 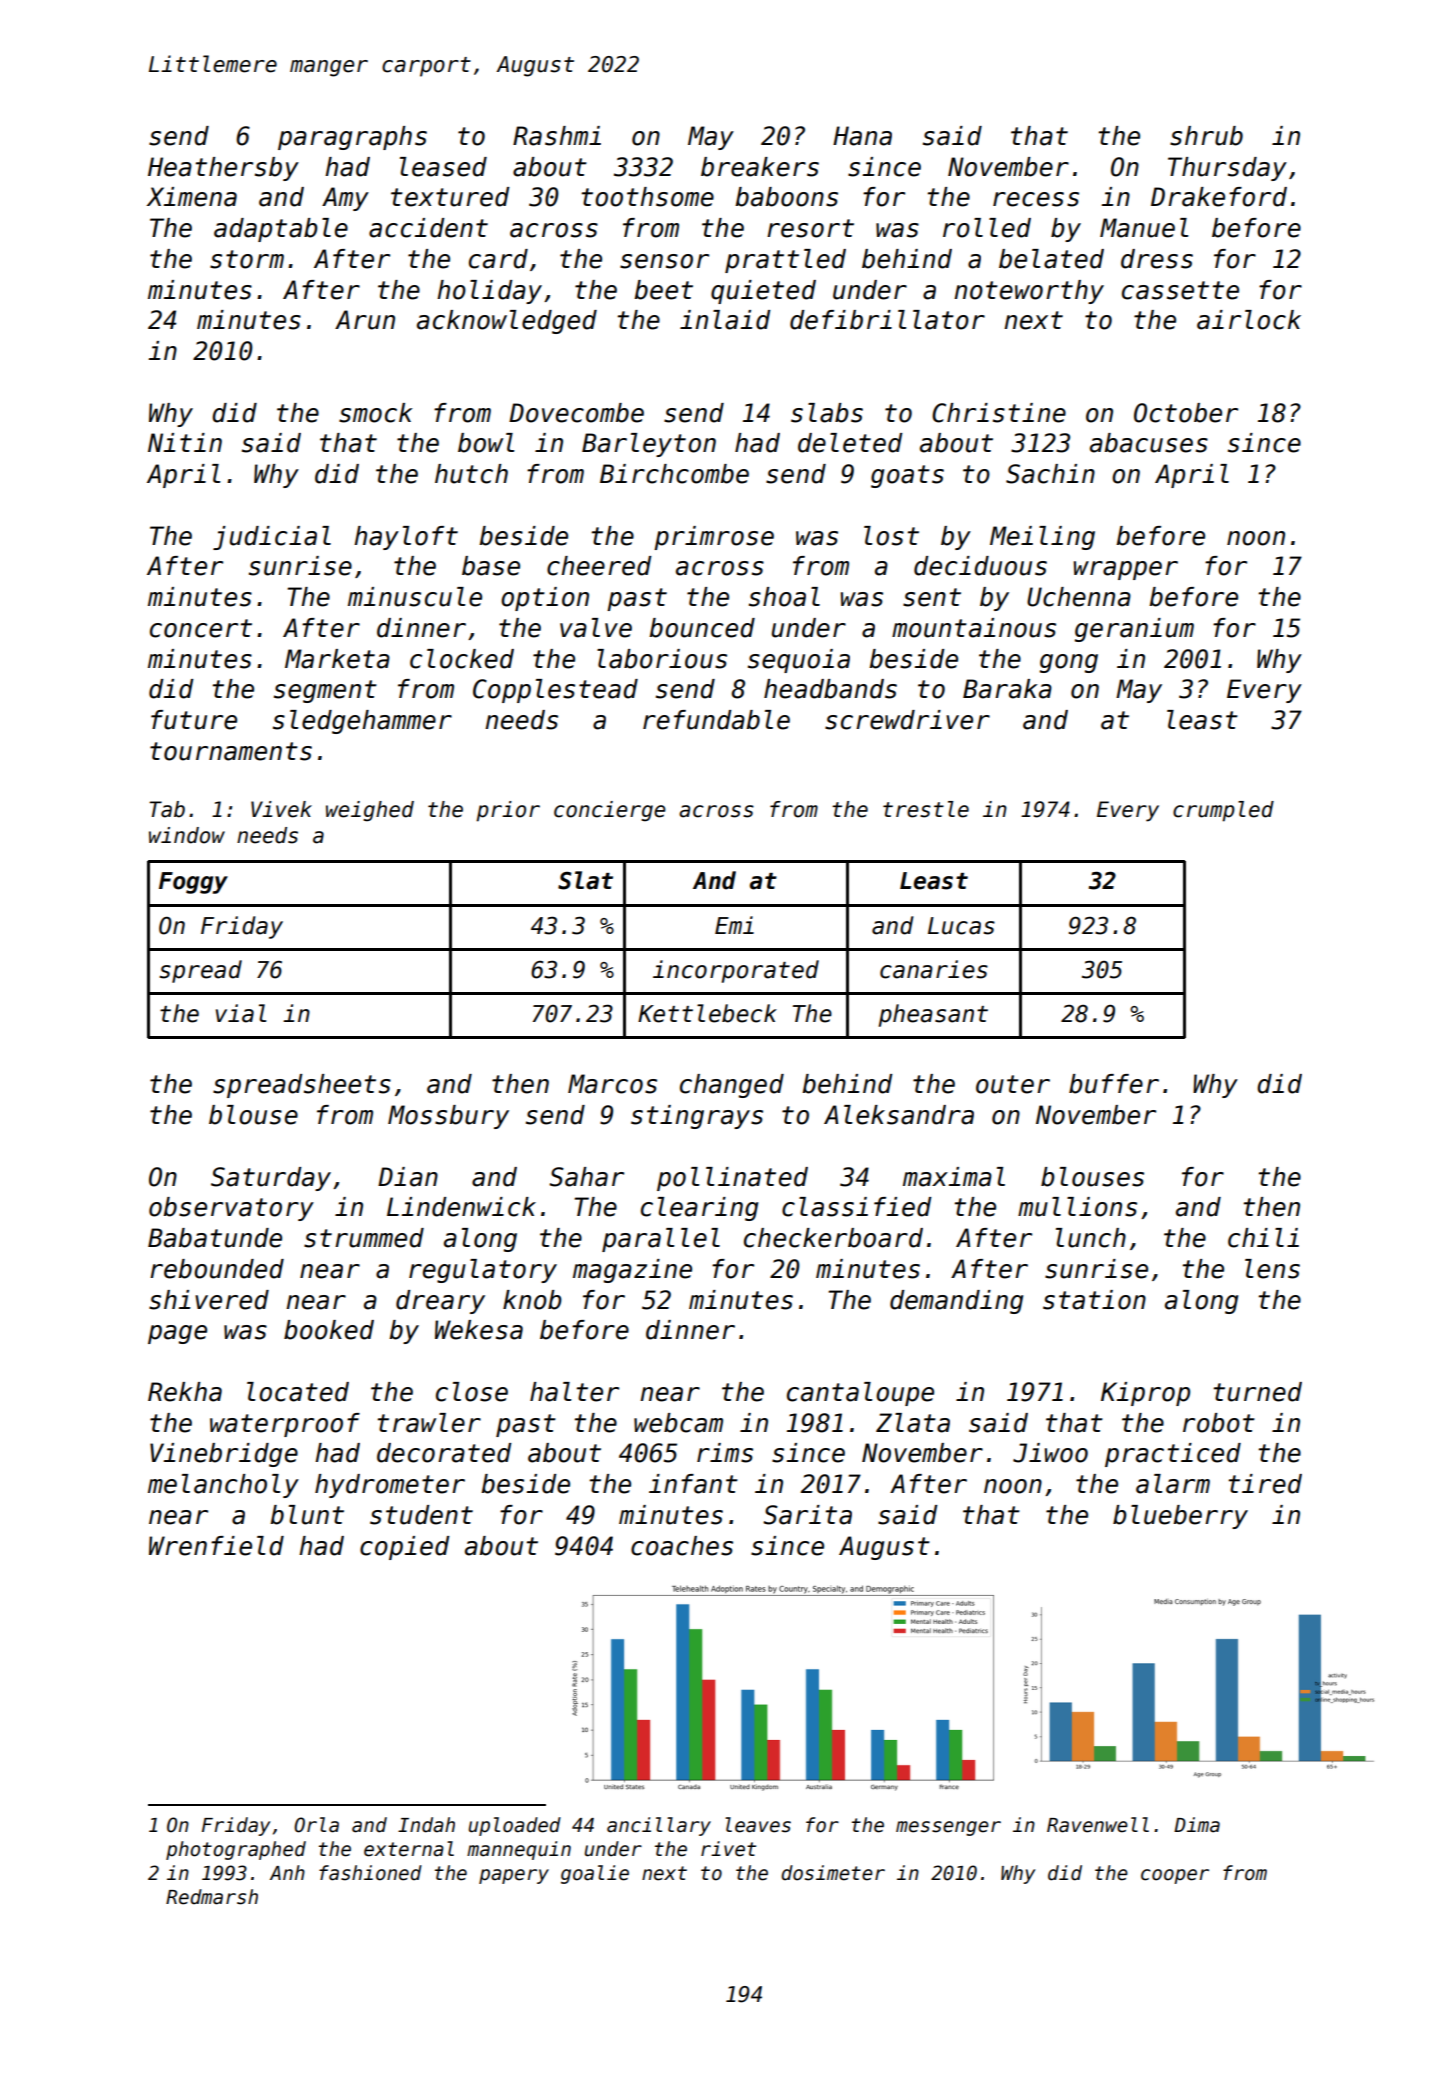 I want to click on copied, so click(x=405, y=1548).
